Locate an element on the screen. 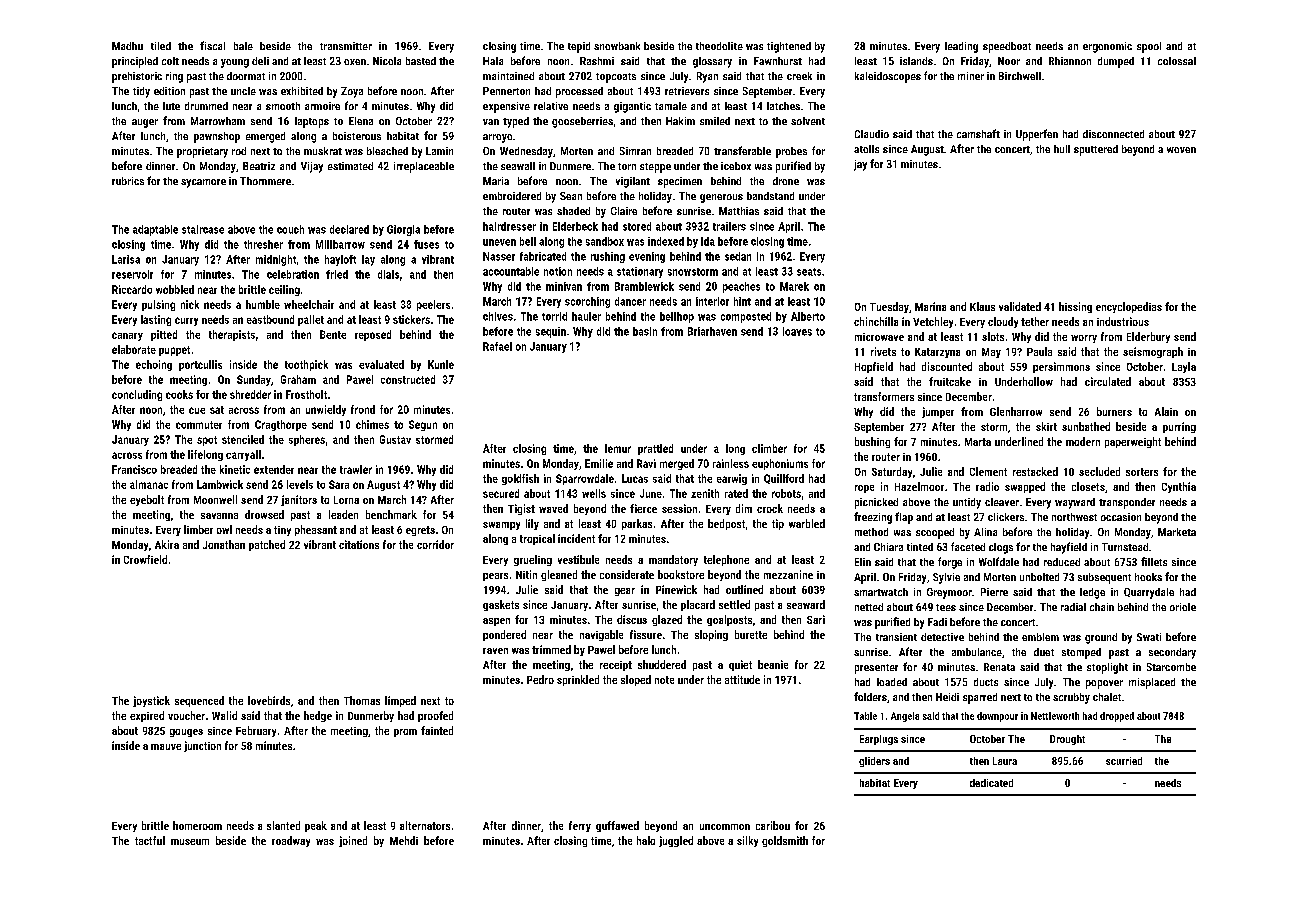 The height and width of the screenshot is (924, 1308). Sari is located at coordinates (816, 619).
